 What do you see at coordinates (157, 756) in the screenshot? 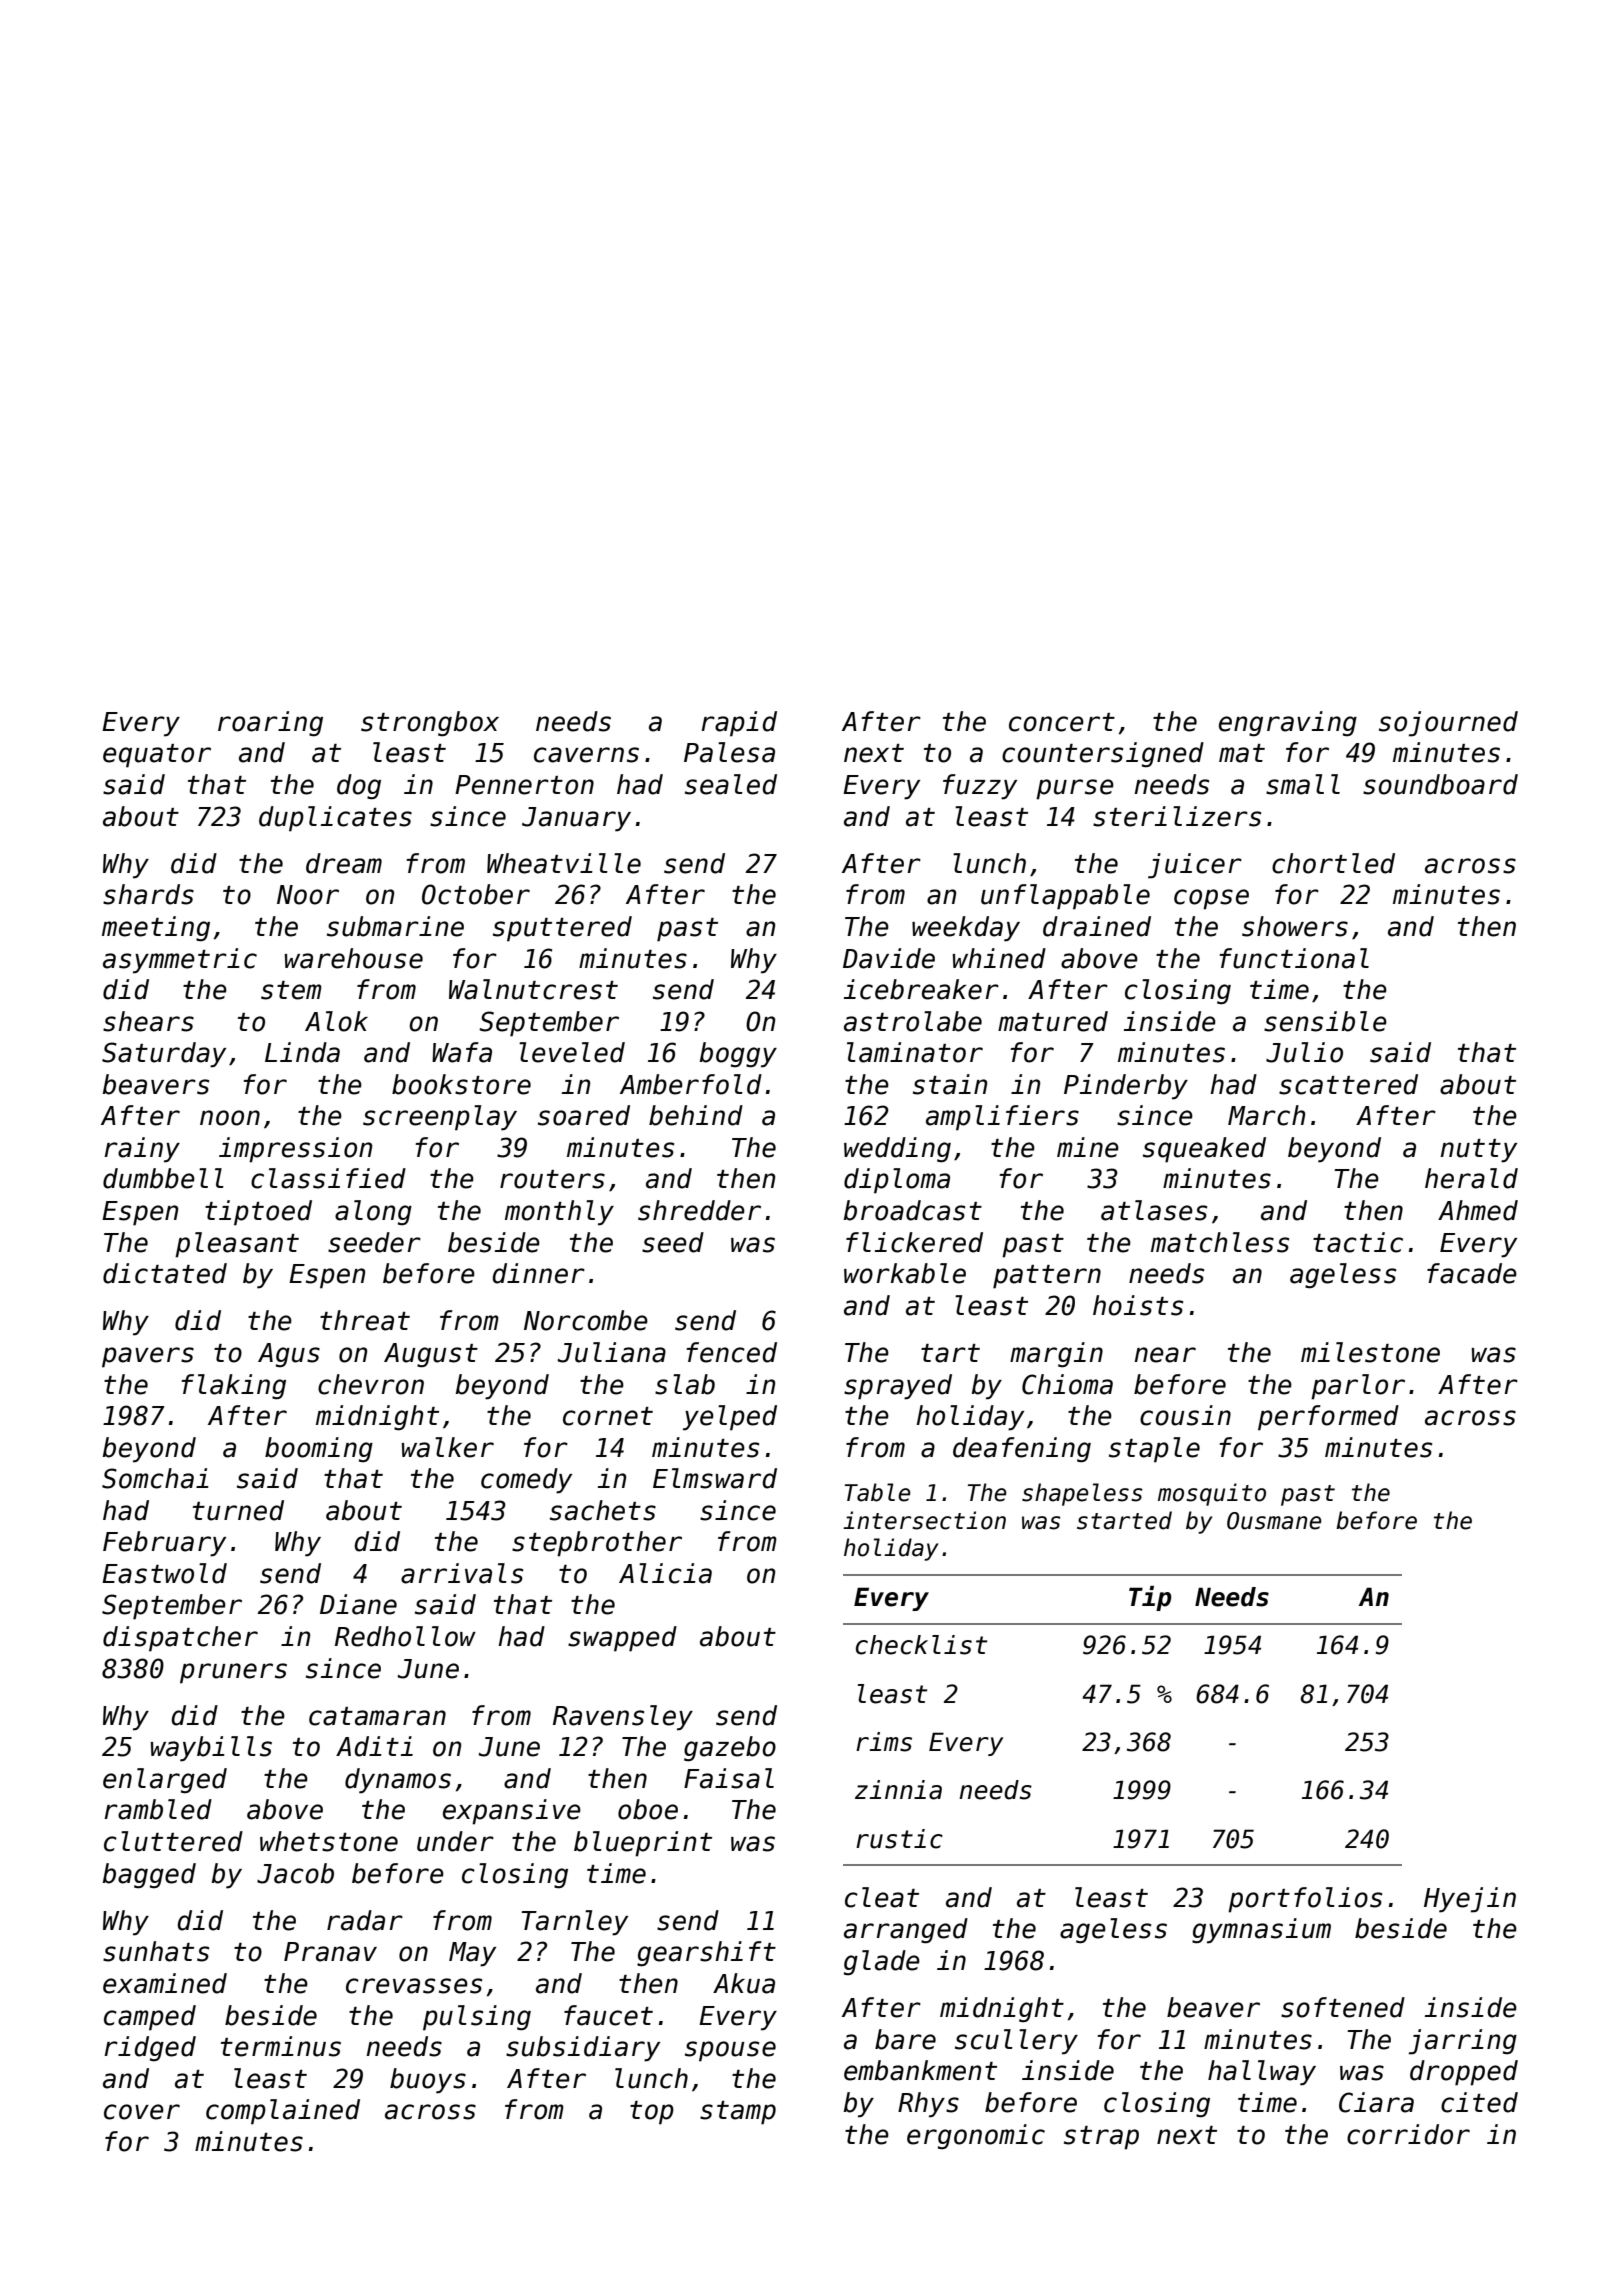
I see `equator` at bounding box center [157, 756].
